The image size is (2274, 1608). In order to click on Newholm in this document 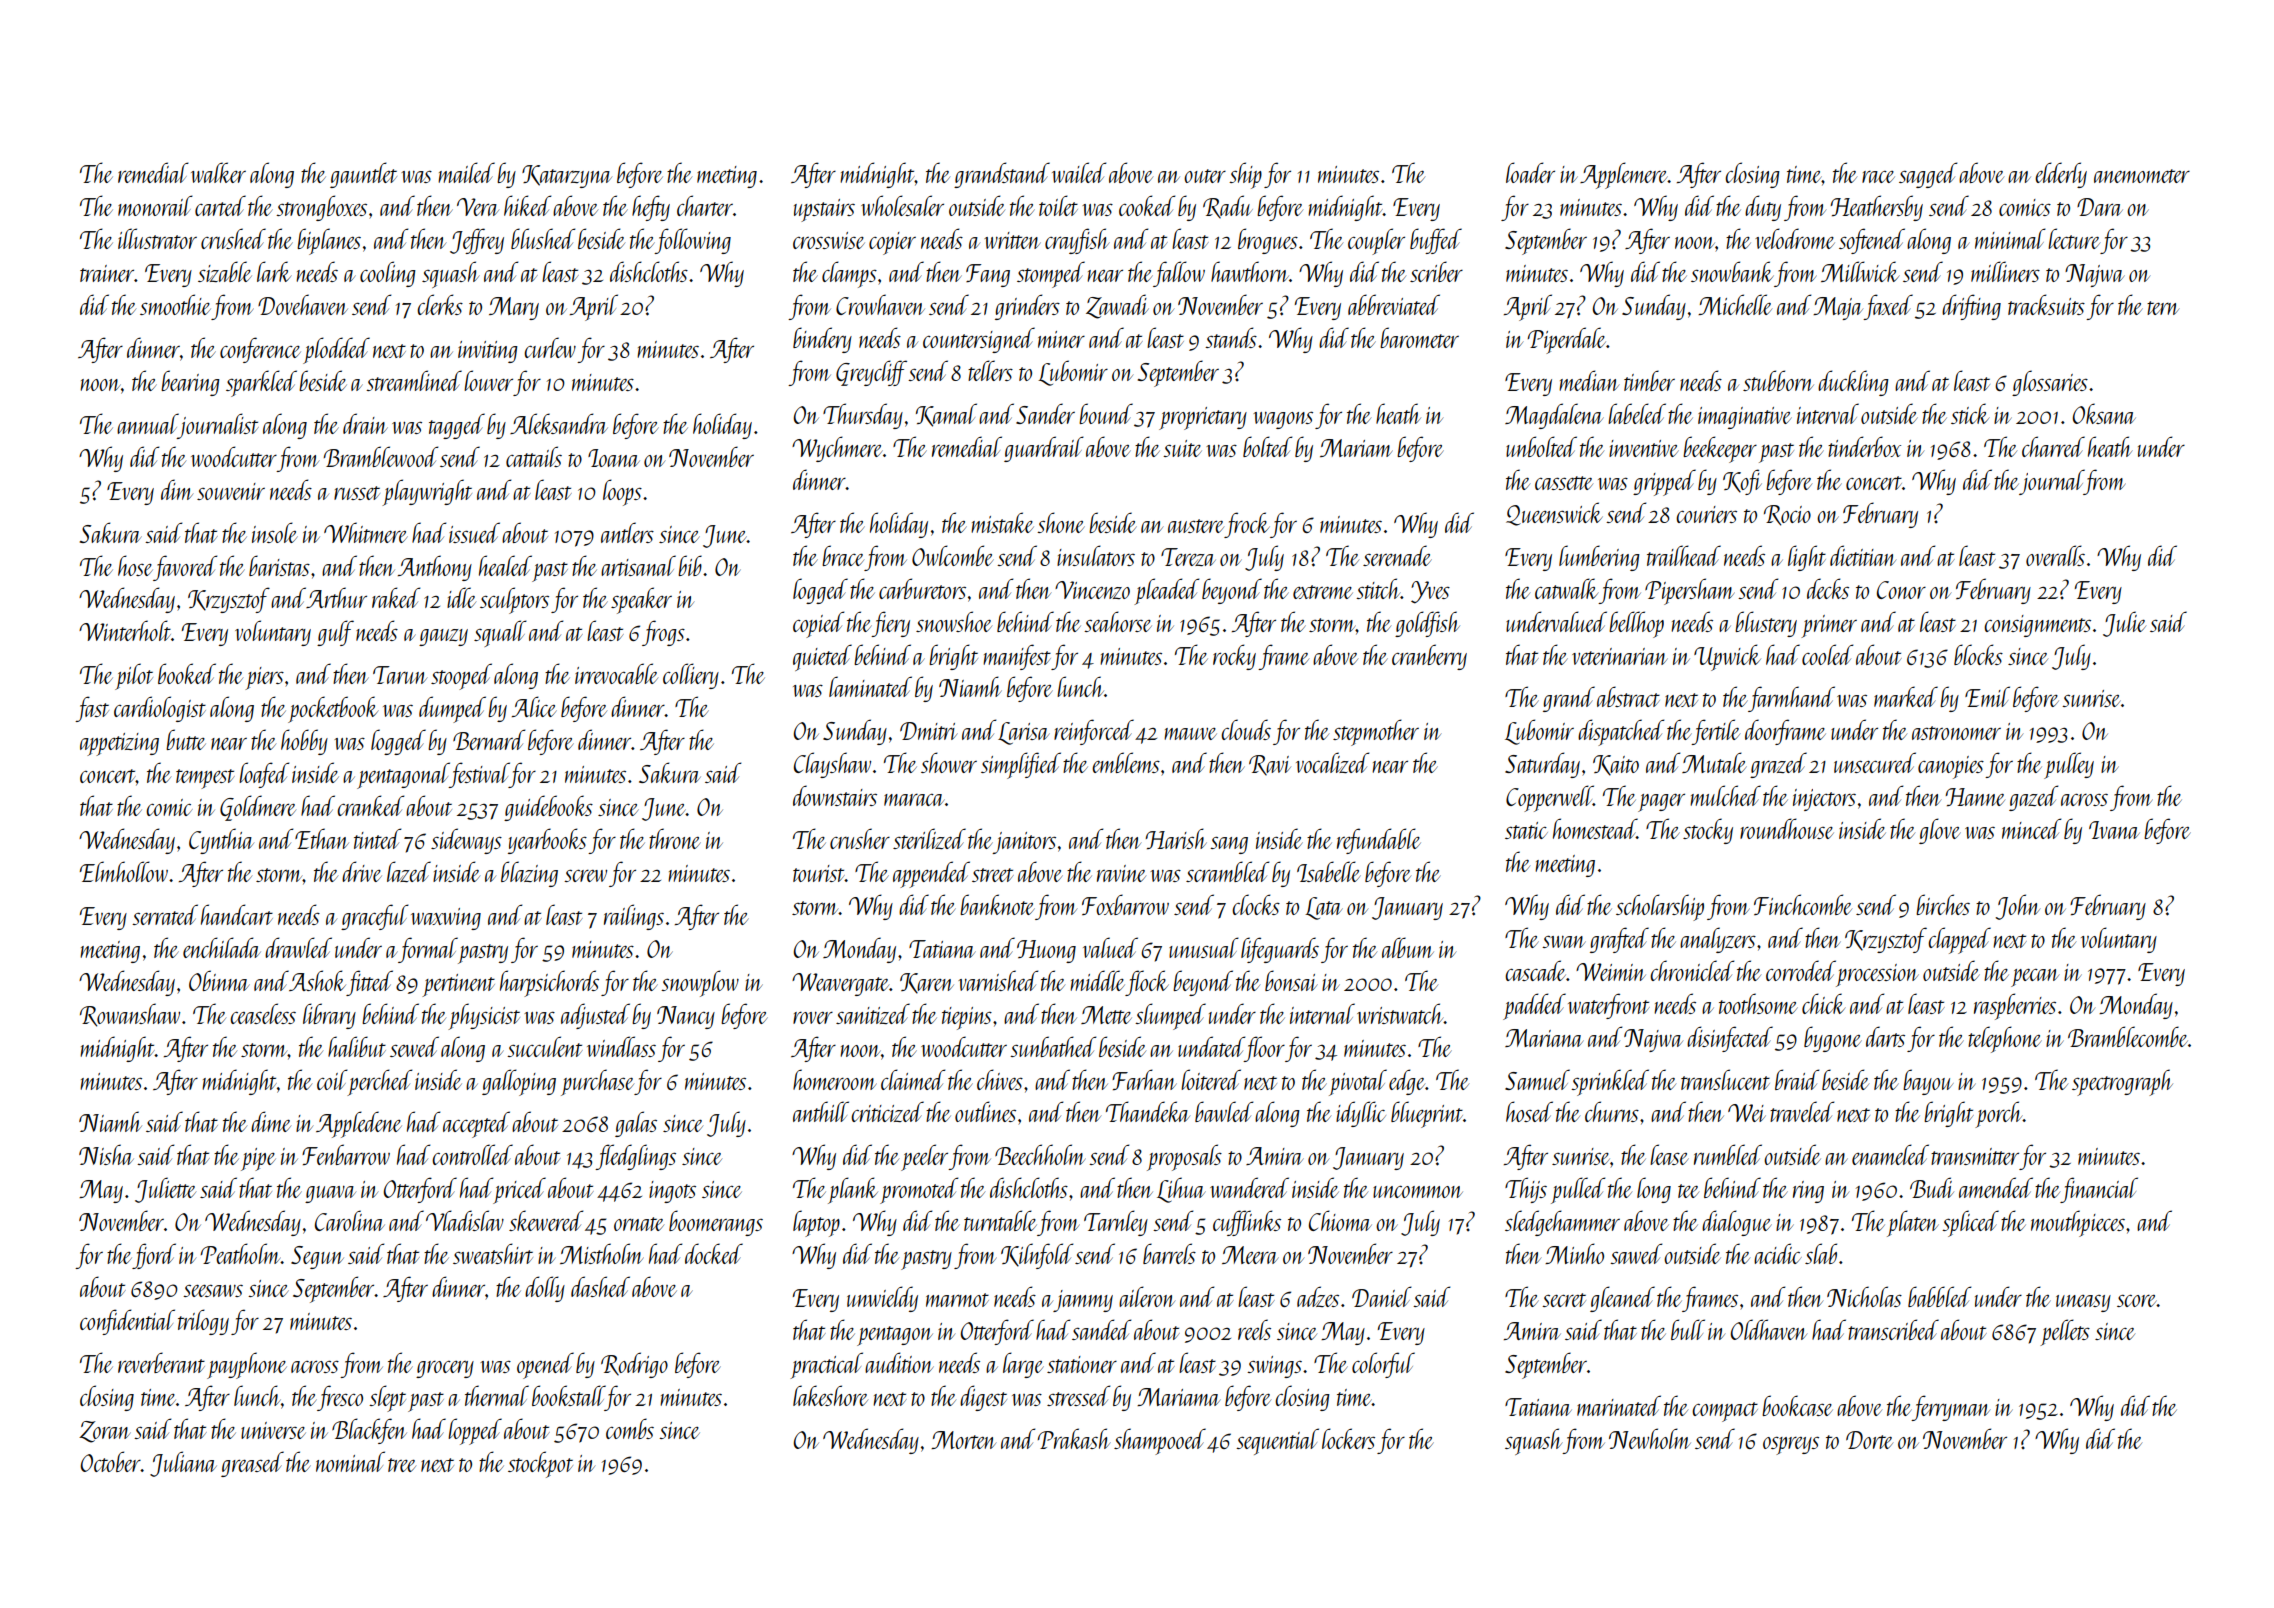, I will do `click(1650, 1438)`.
